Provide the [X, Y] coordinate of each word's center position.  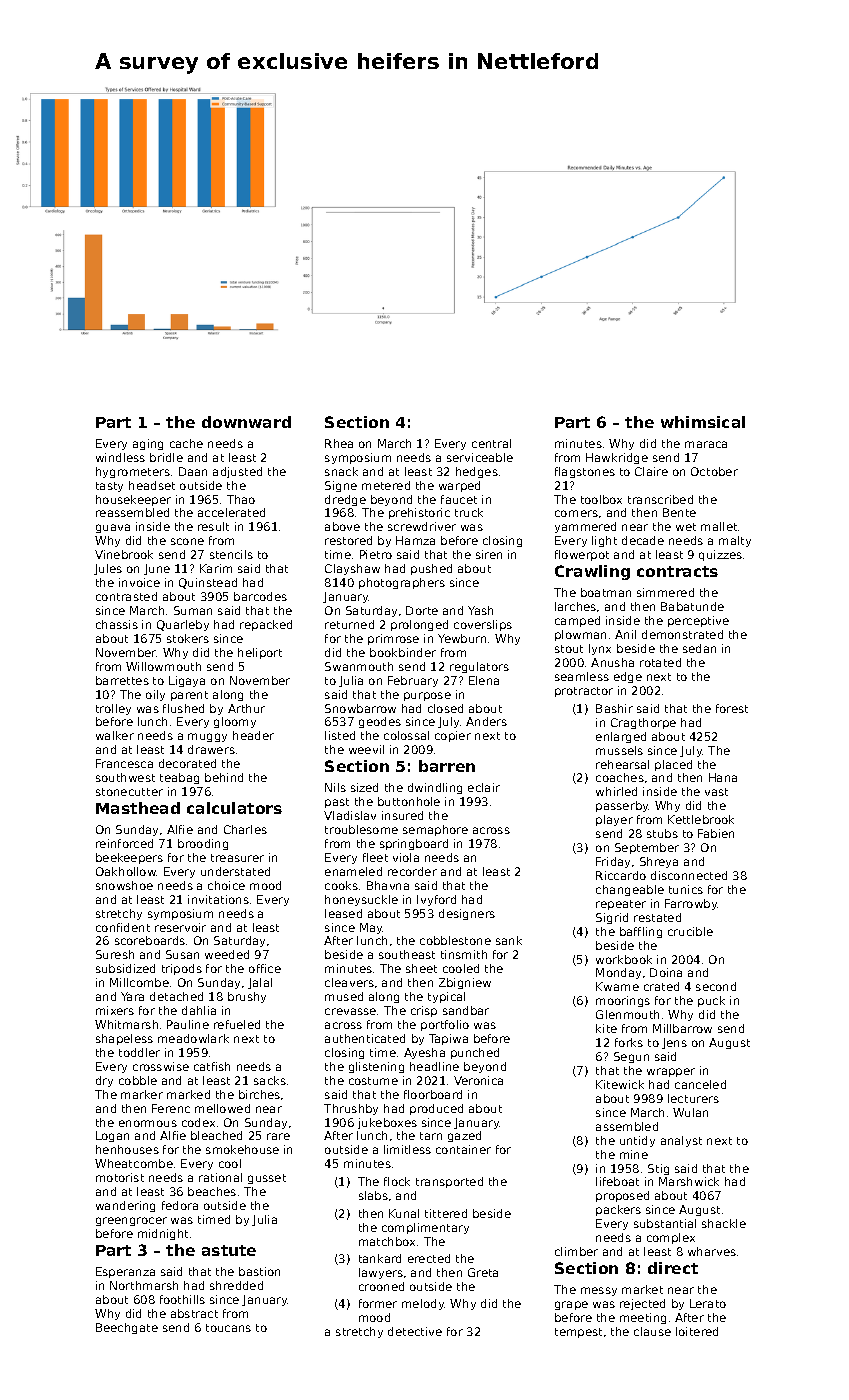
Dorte [422, 610]
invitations [218, 899]
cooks [341, 885]
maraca [706, 444]
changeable [630, 890]
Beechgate [127, 1328]
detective [415, 1331]
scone [187, 541]
